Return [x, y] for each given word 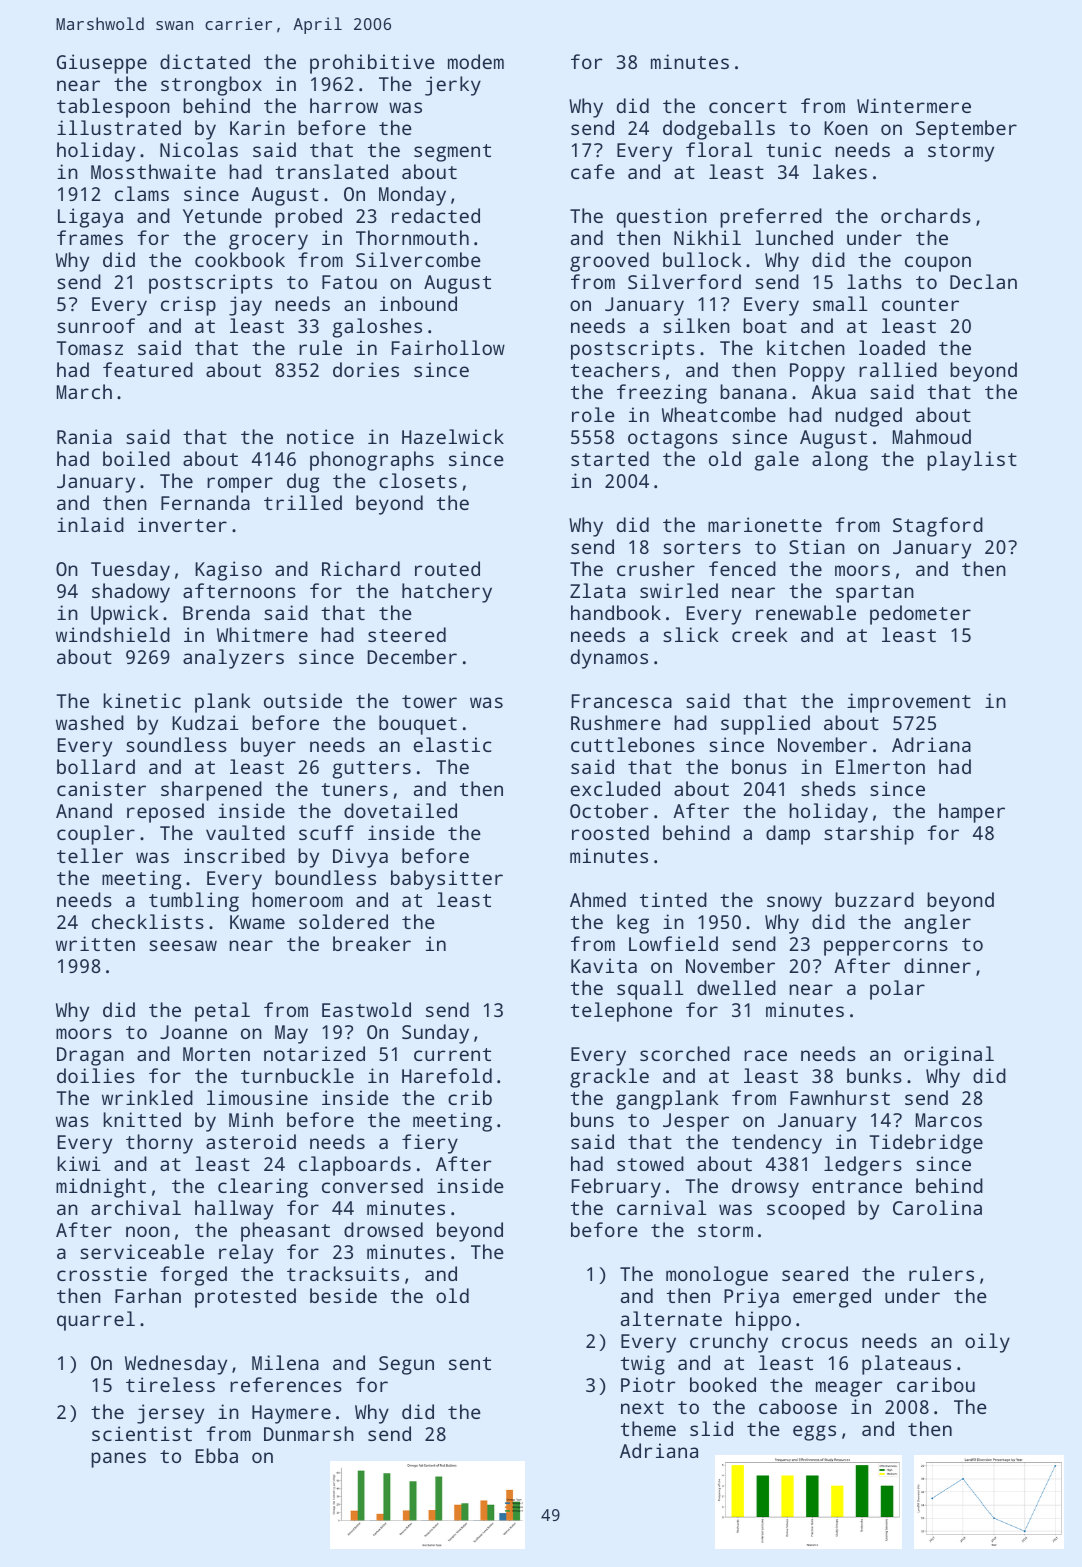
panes [118, 1460]
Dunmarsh [309, 1433]
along [840, 461]
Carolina [937, 1207]
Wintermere [914, 105]
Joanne [193, 1032]
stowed [650, 1163]
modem [476, 61]
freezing [662, 394]
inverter [182, 524]
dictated [205, 61]
